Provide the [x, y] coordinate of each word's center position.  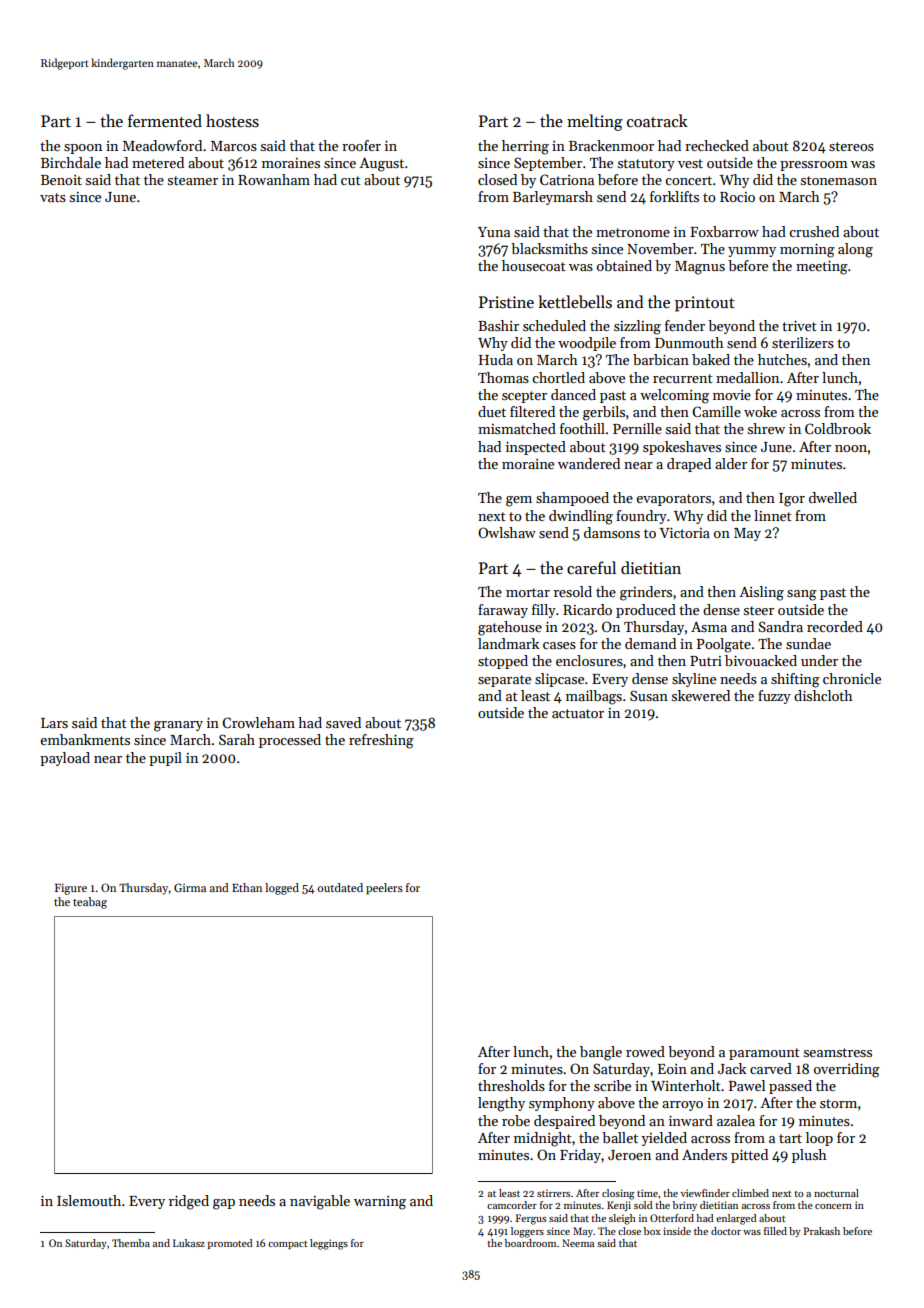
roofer [361, 145]
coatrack [657, 120]
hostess [232, 121]
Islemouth [89, 1200]
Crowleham [258, 722]
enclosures [589, 660]
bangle [601, 1053]
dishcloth [823, 695]
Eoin [672, 1069]
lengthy [501, 1104]
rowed [645, 1051]
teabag [90, 903]
